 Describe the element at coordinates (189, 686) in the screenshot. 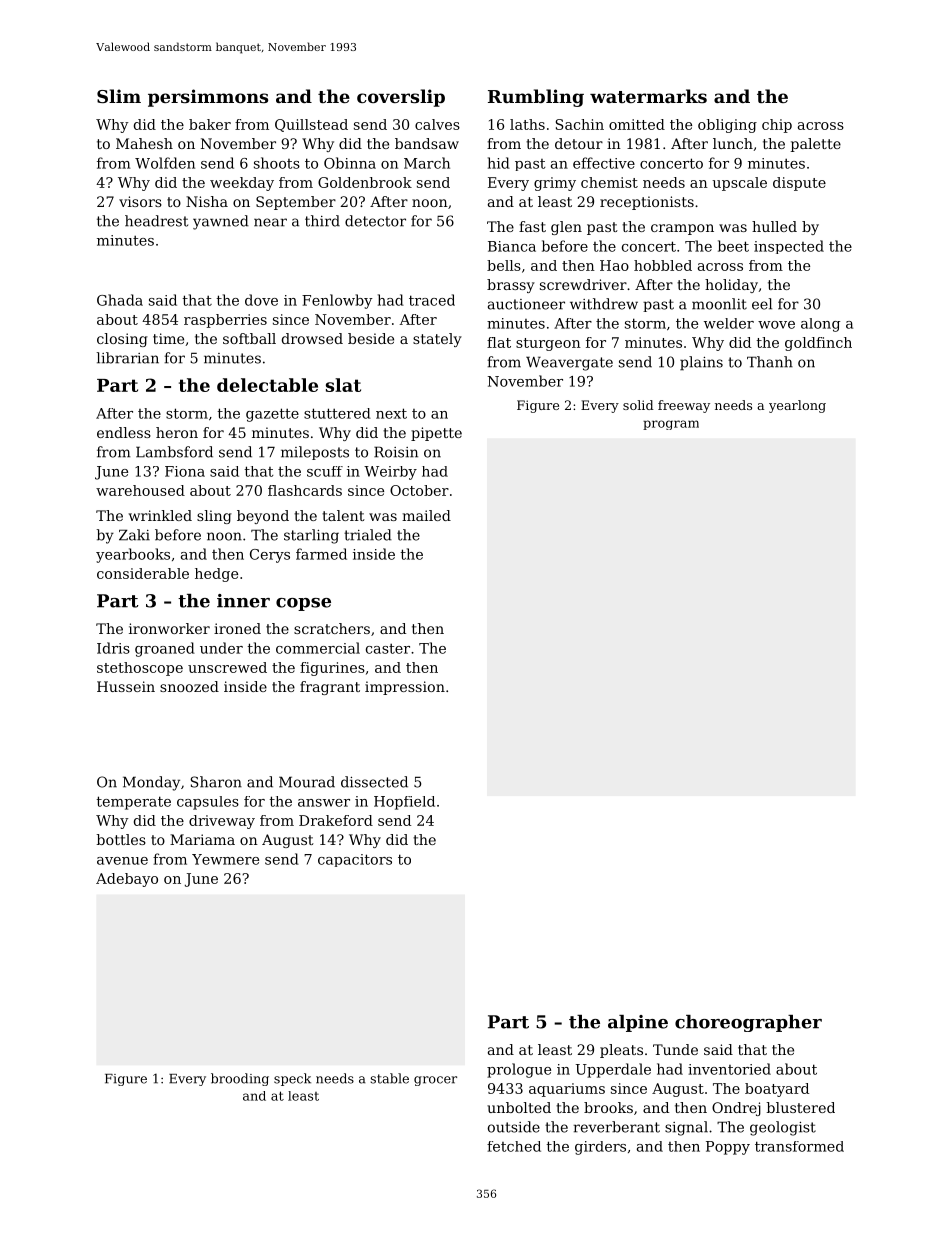

I see `snoozed` at that location.
